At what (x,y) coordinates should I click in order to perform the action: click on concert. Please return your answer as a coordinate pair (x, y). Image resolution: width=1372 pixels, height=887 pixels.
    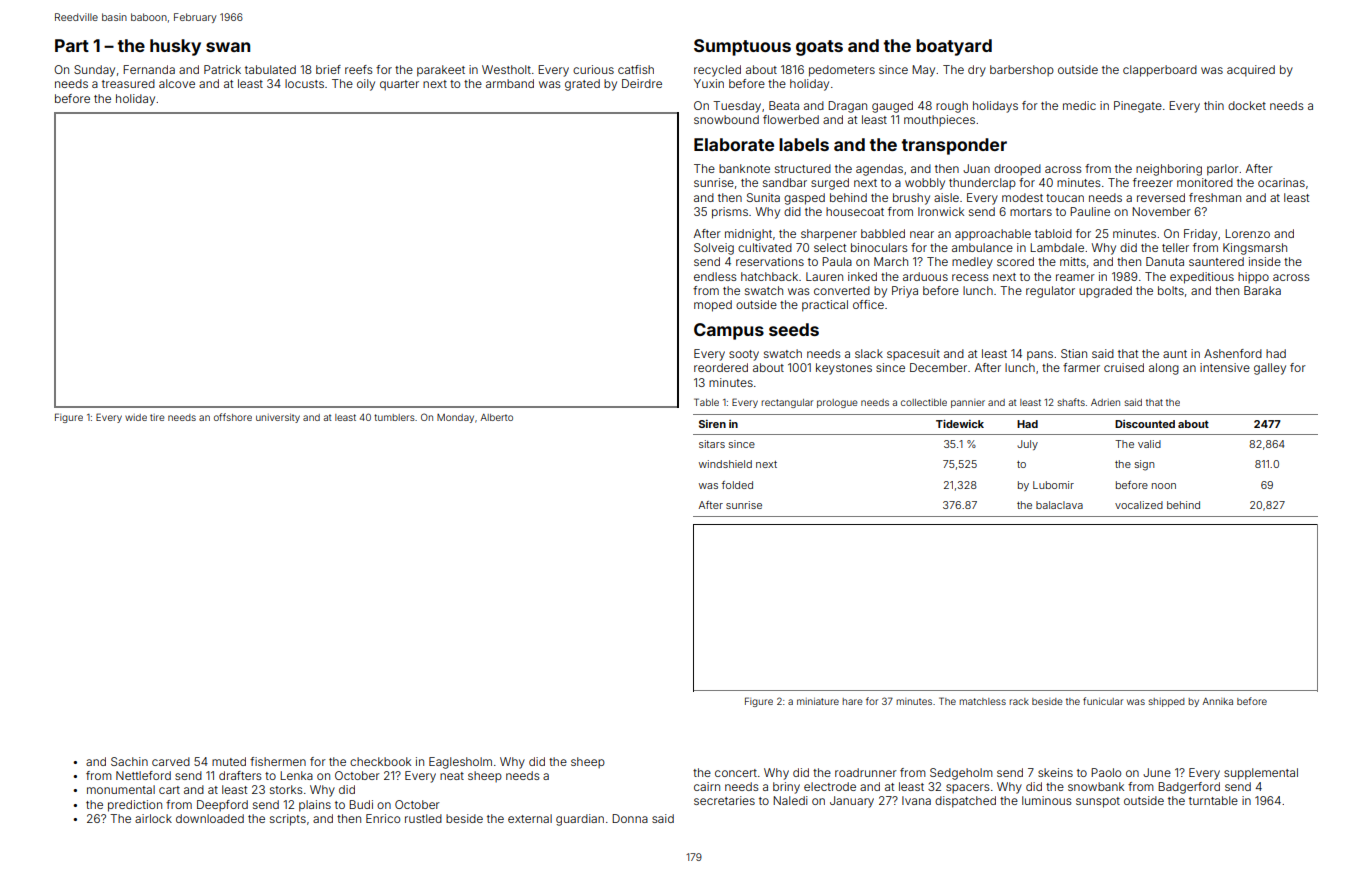
    Looking at the image, I should click on (736, 773).
